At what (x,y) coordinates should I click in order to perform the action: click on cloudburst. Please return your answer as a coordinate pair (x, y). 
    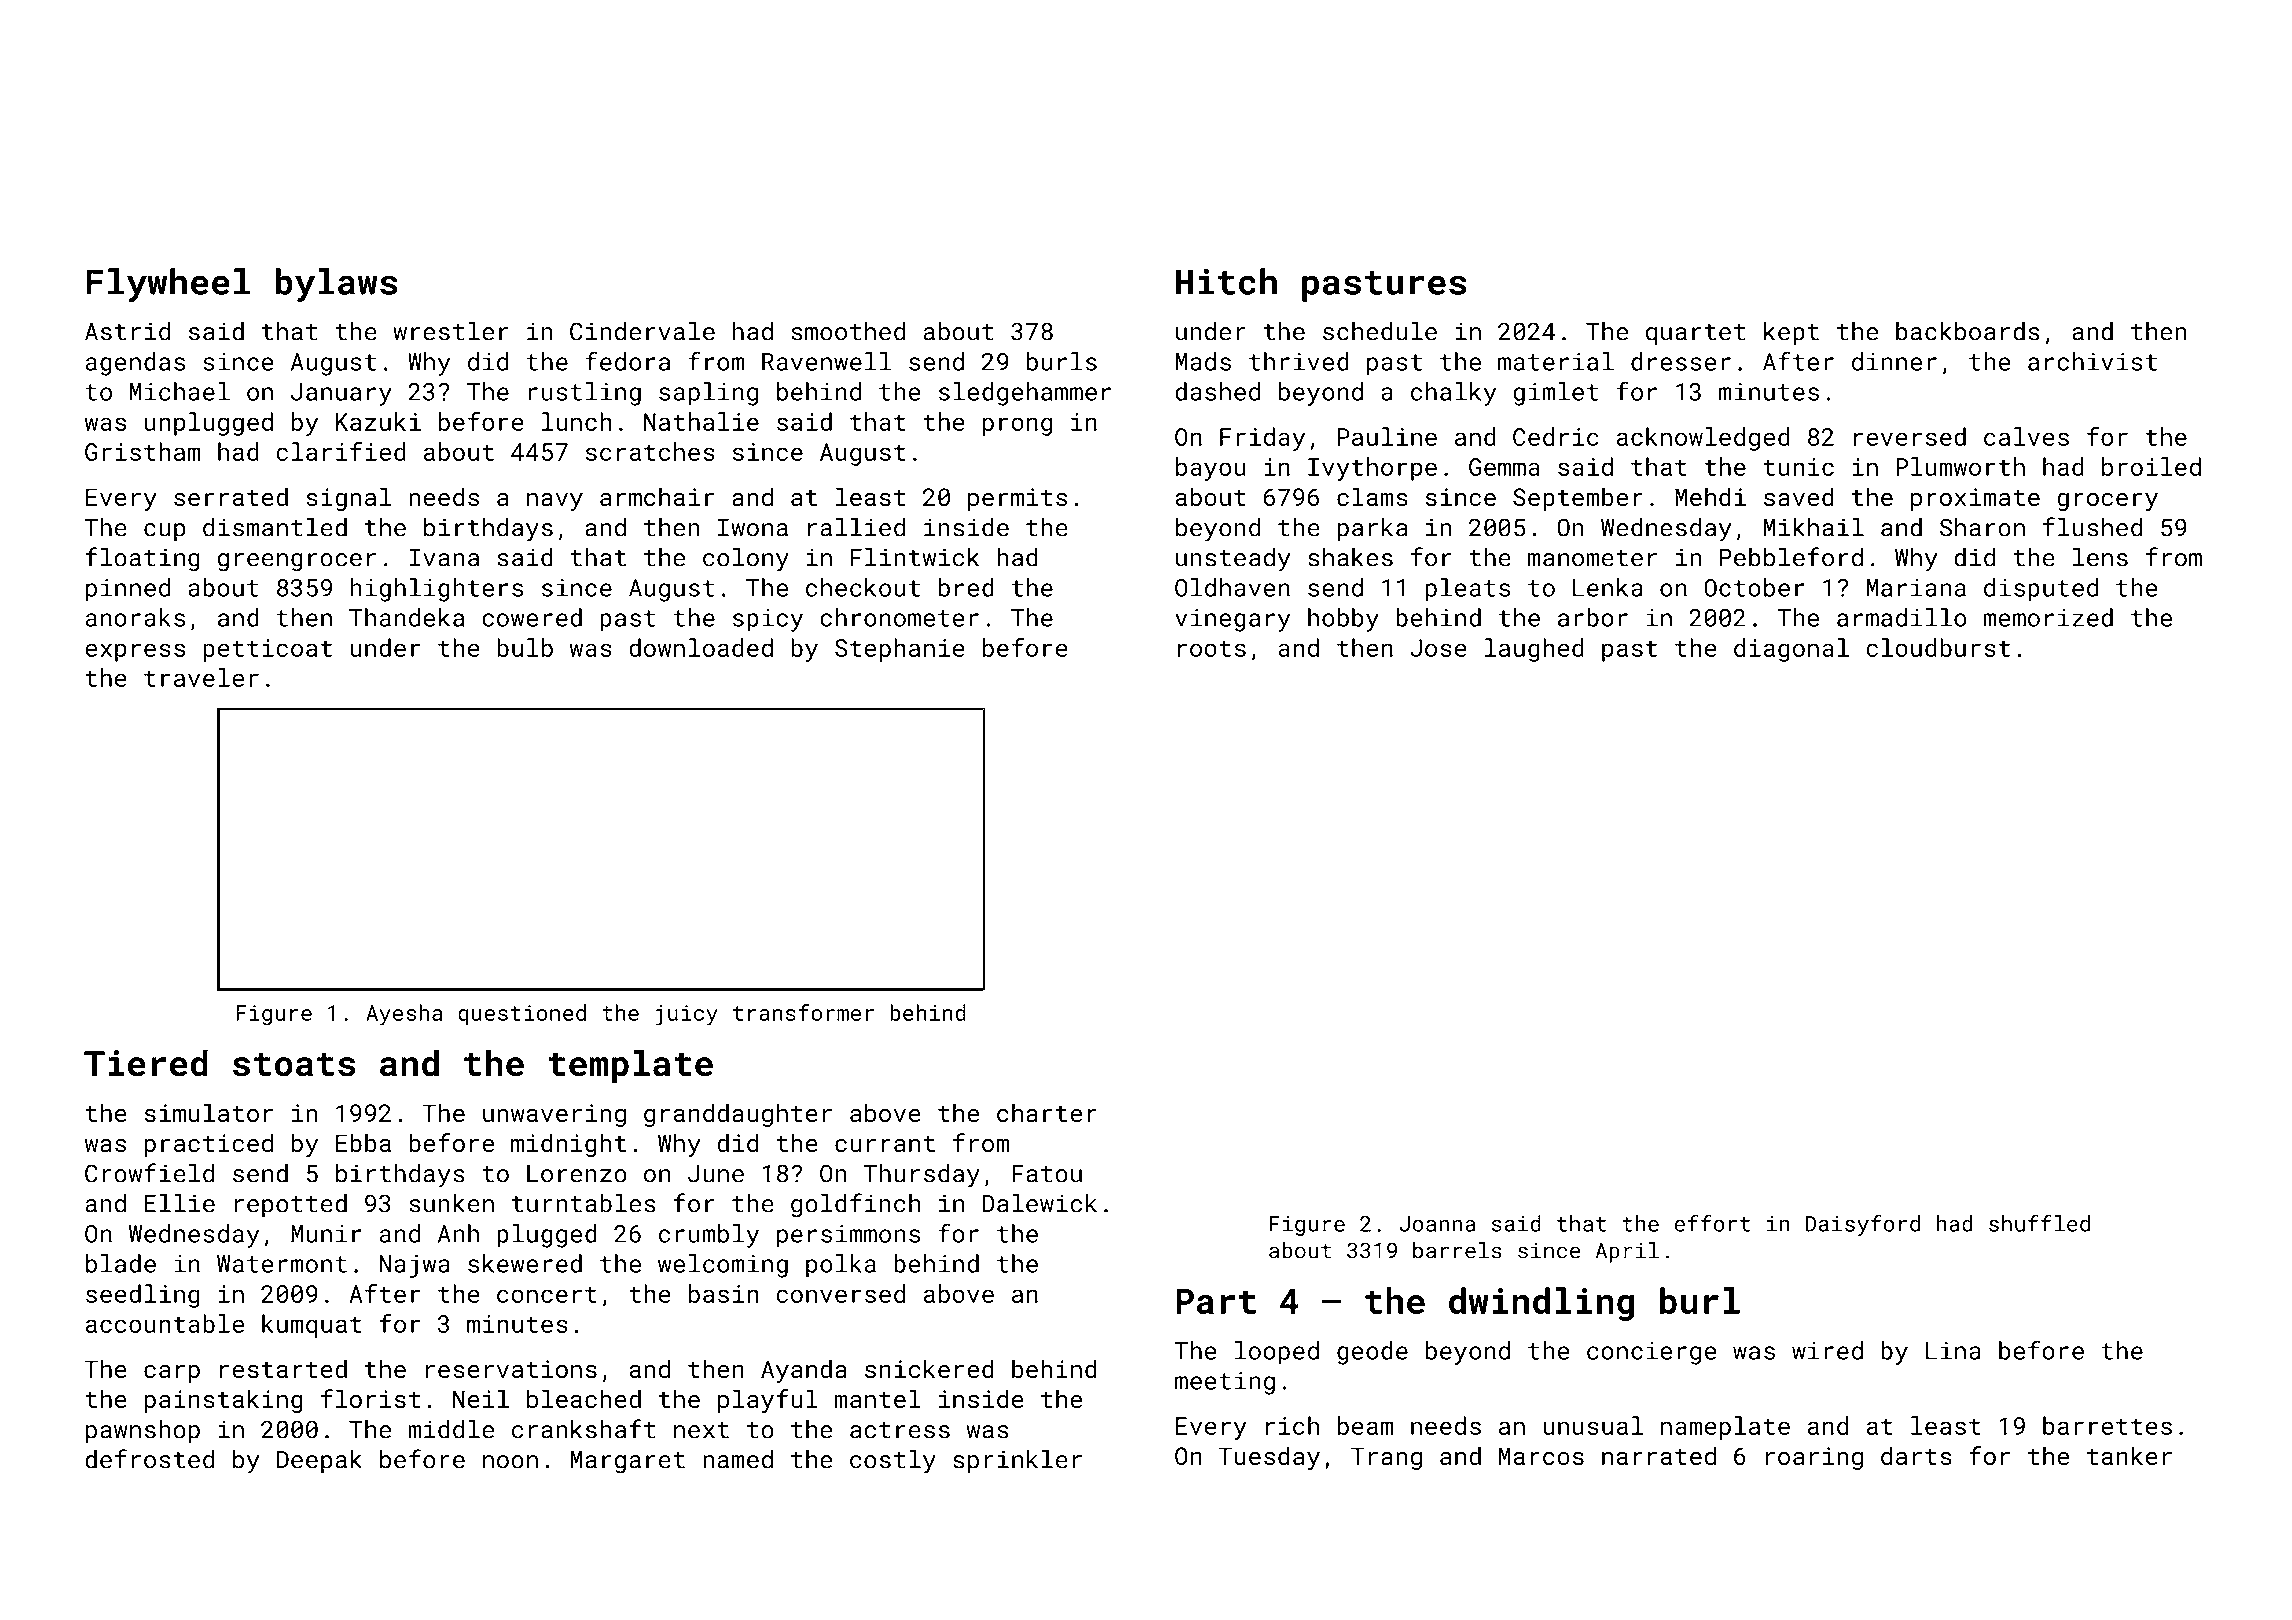
    Looking at the image, I should click on (1938, 647).
